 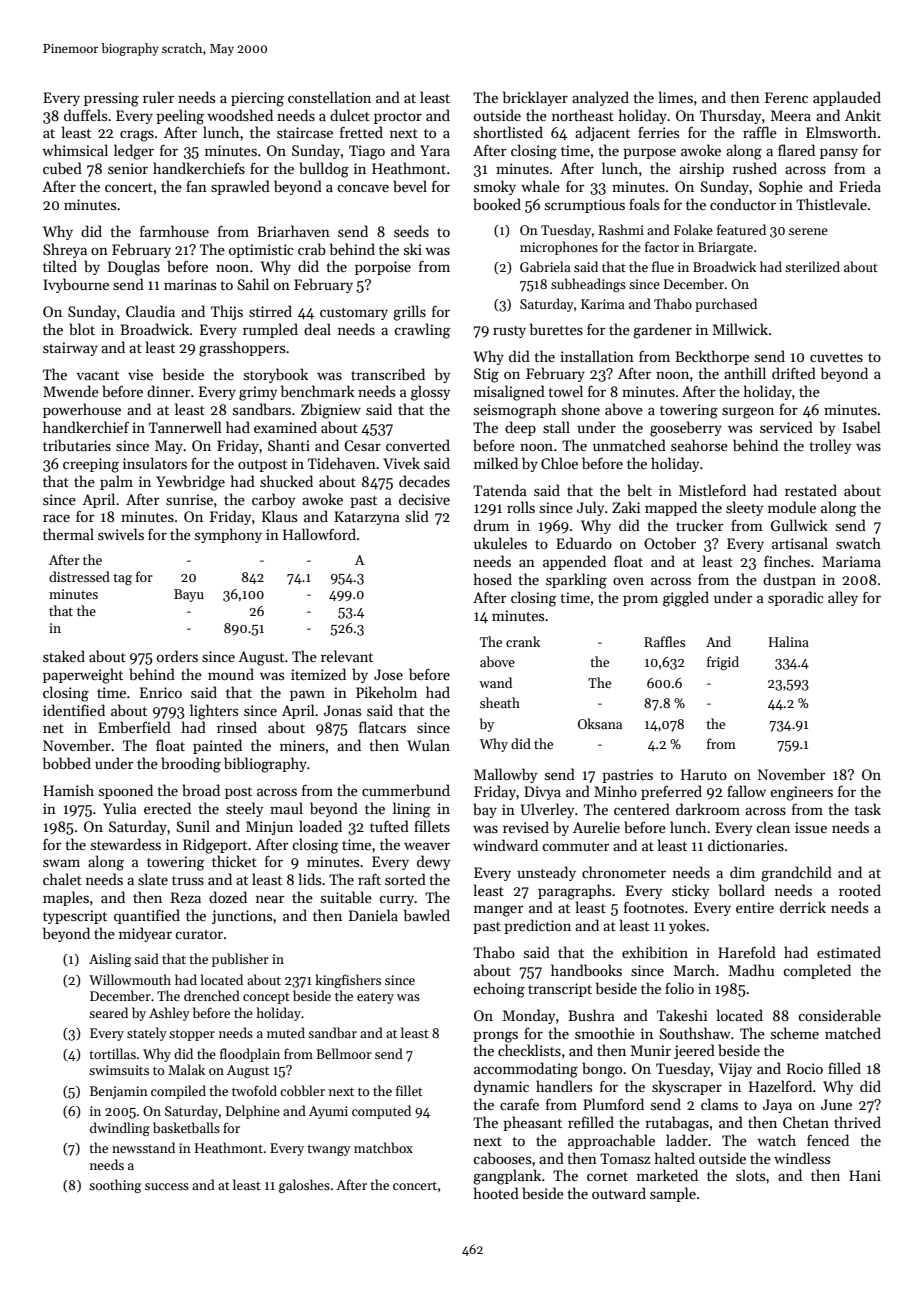 I want to click on Claudia, so click(x=150, y=311).
